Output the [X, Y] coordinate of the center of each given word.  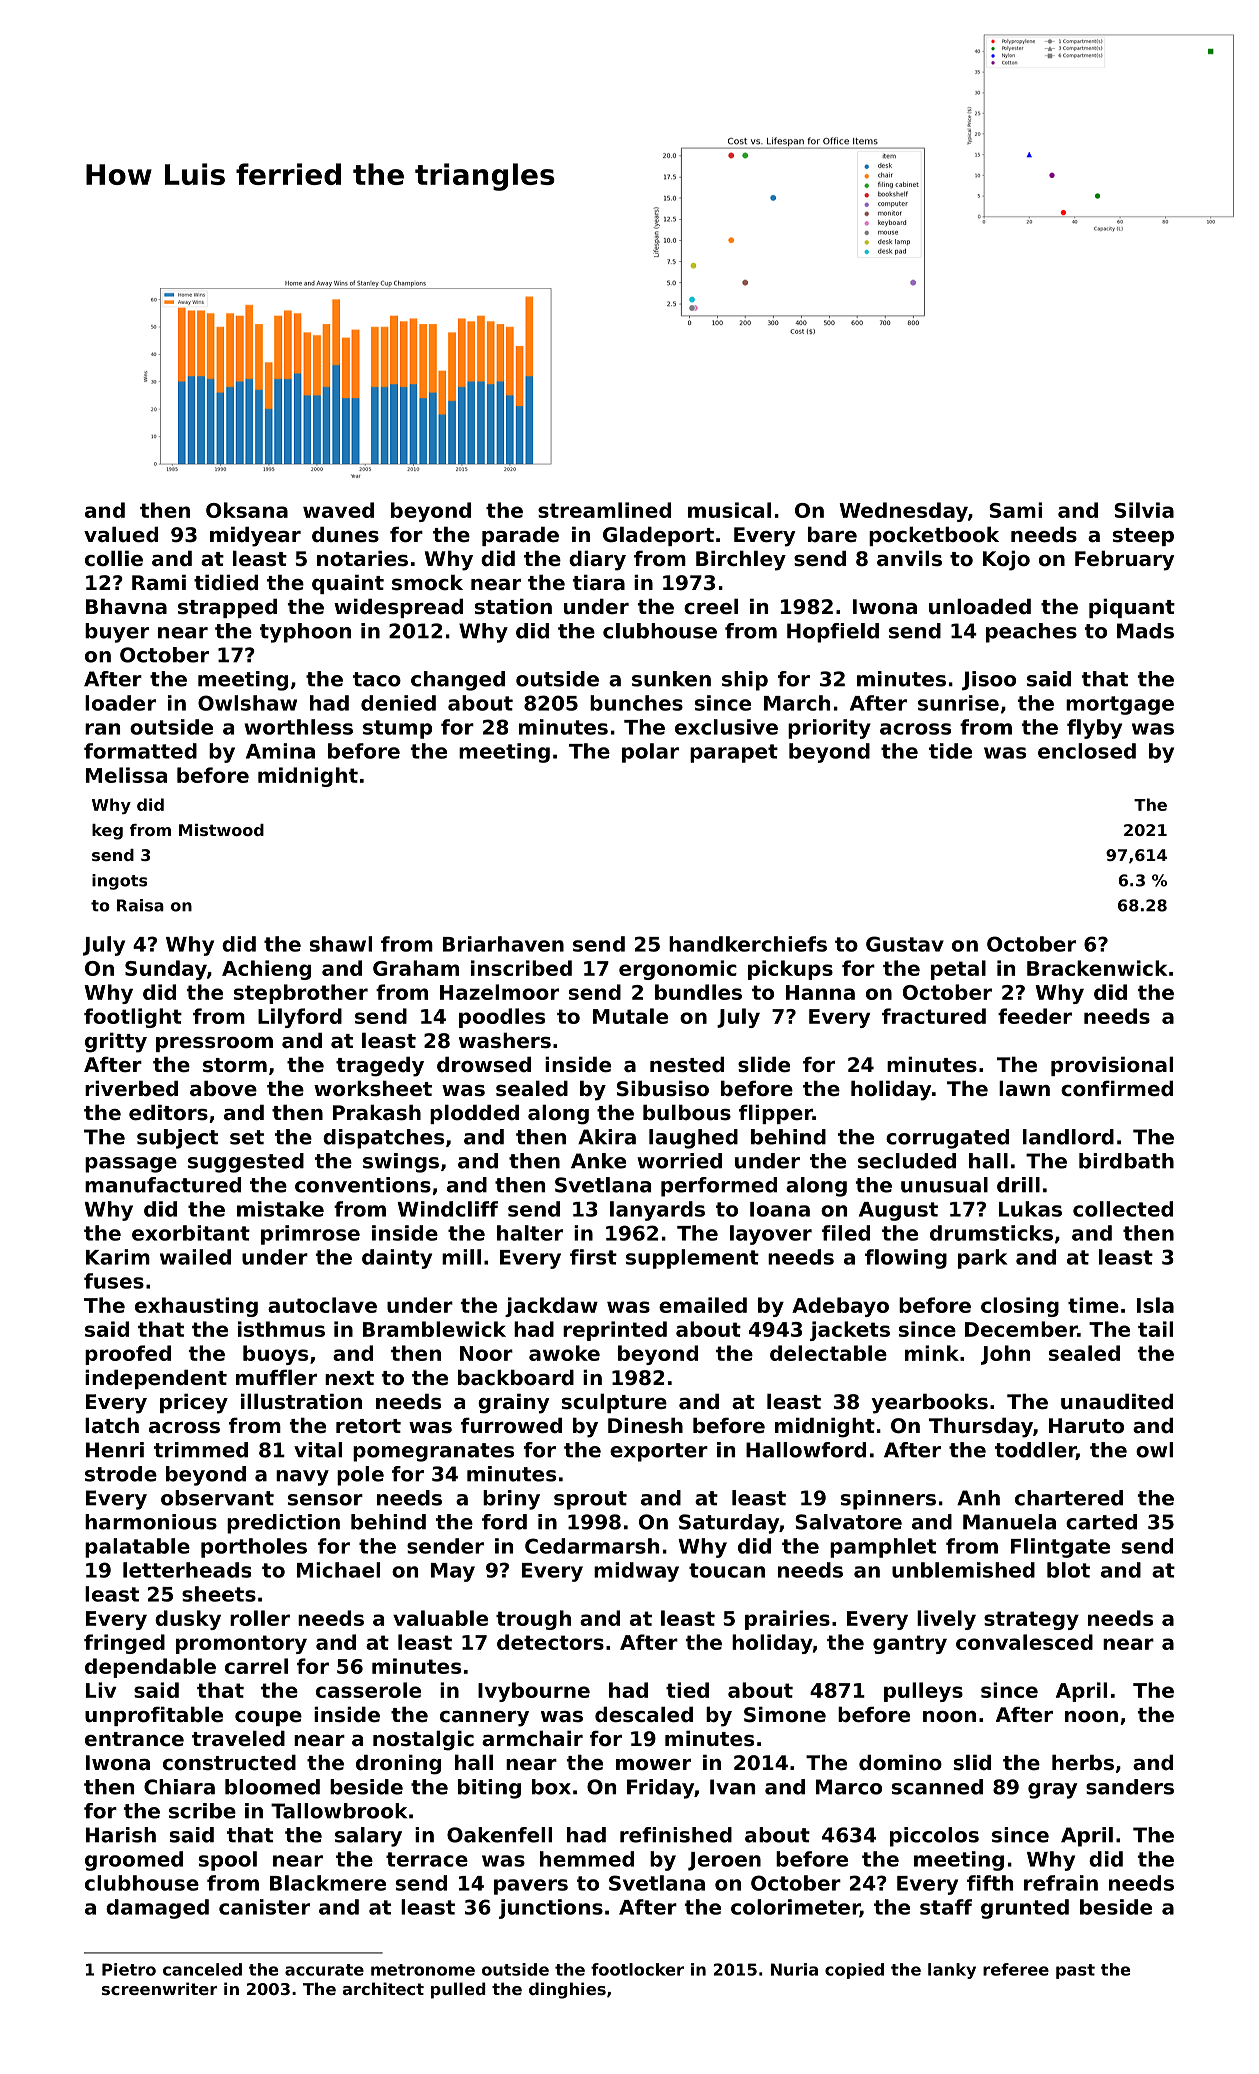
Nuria [794, 1969]
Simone [785, 1714]
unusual [944, 1185]
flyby [1094, 729]
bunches [636, 703]
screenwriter [159, 1988]
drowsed [484, 1064]
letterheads [187, 1570]
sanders [1130, 1787]
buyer [117, 633]
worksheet [373, 1088]
